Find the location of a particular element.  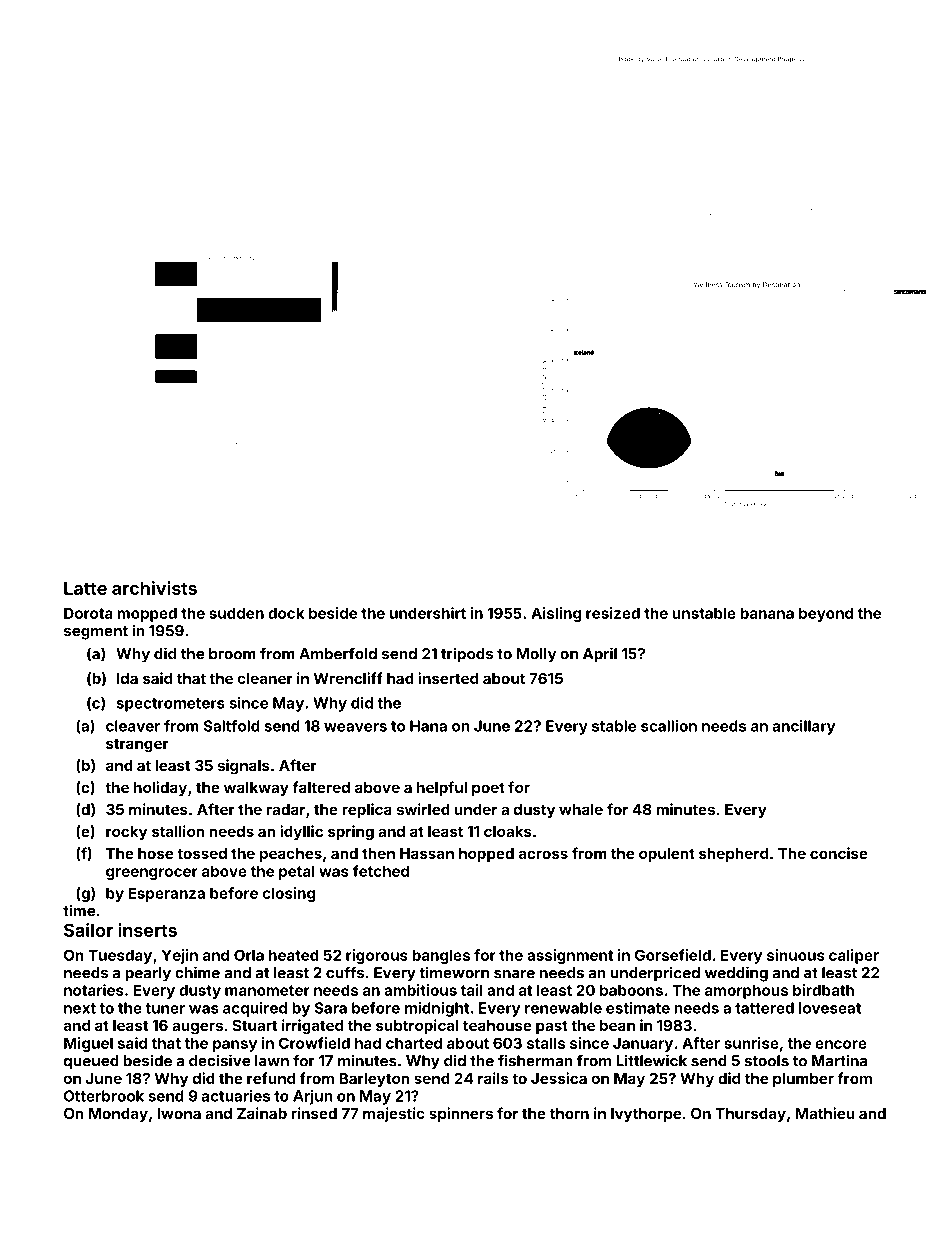

Latte is located at coordinates (85, 588).
